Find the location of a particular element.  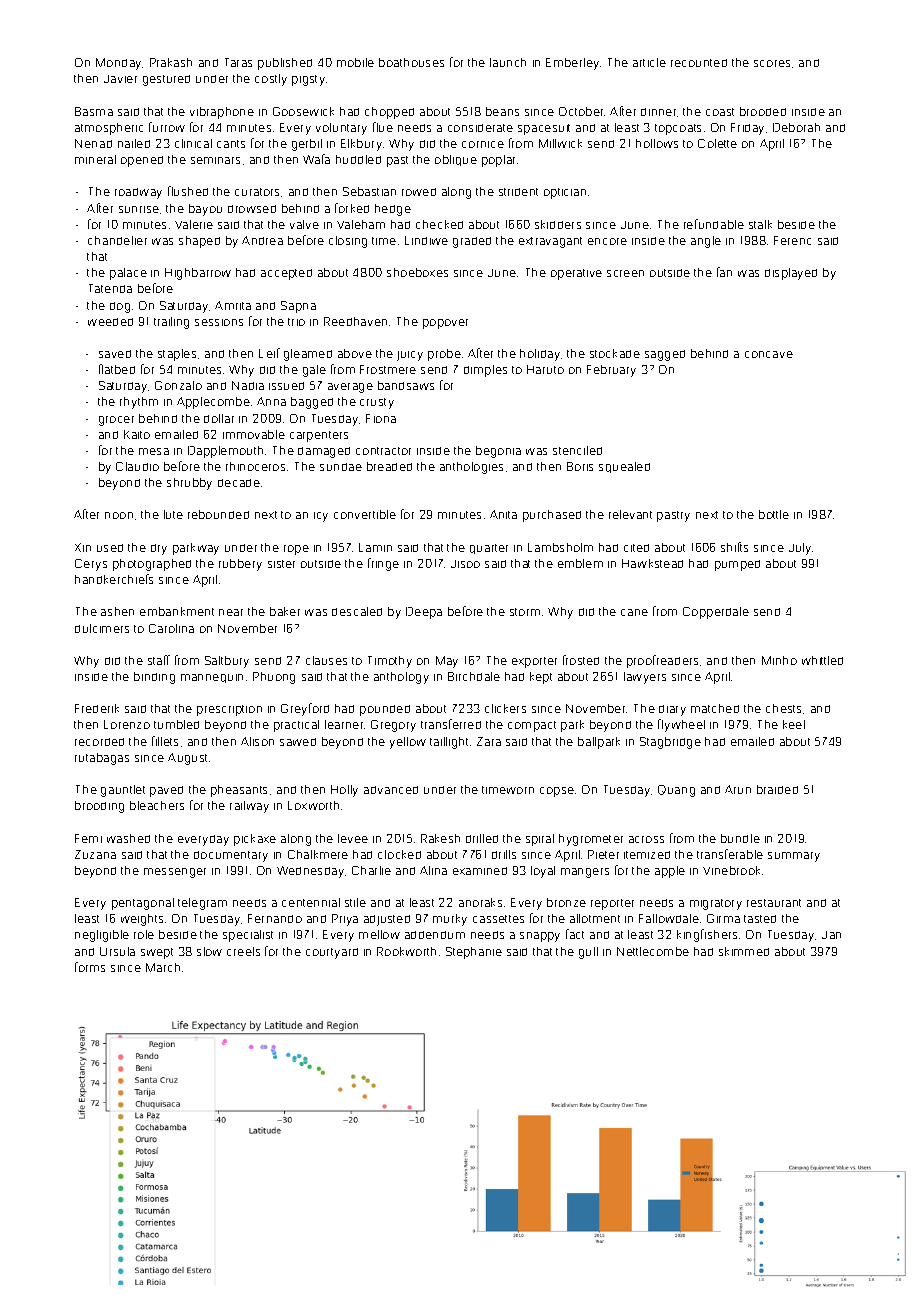

clinical is located at coordinates (193, 143).
